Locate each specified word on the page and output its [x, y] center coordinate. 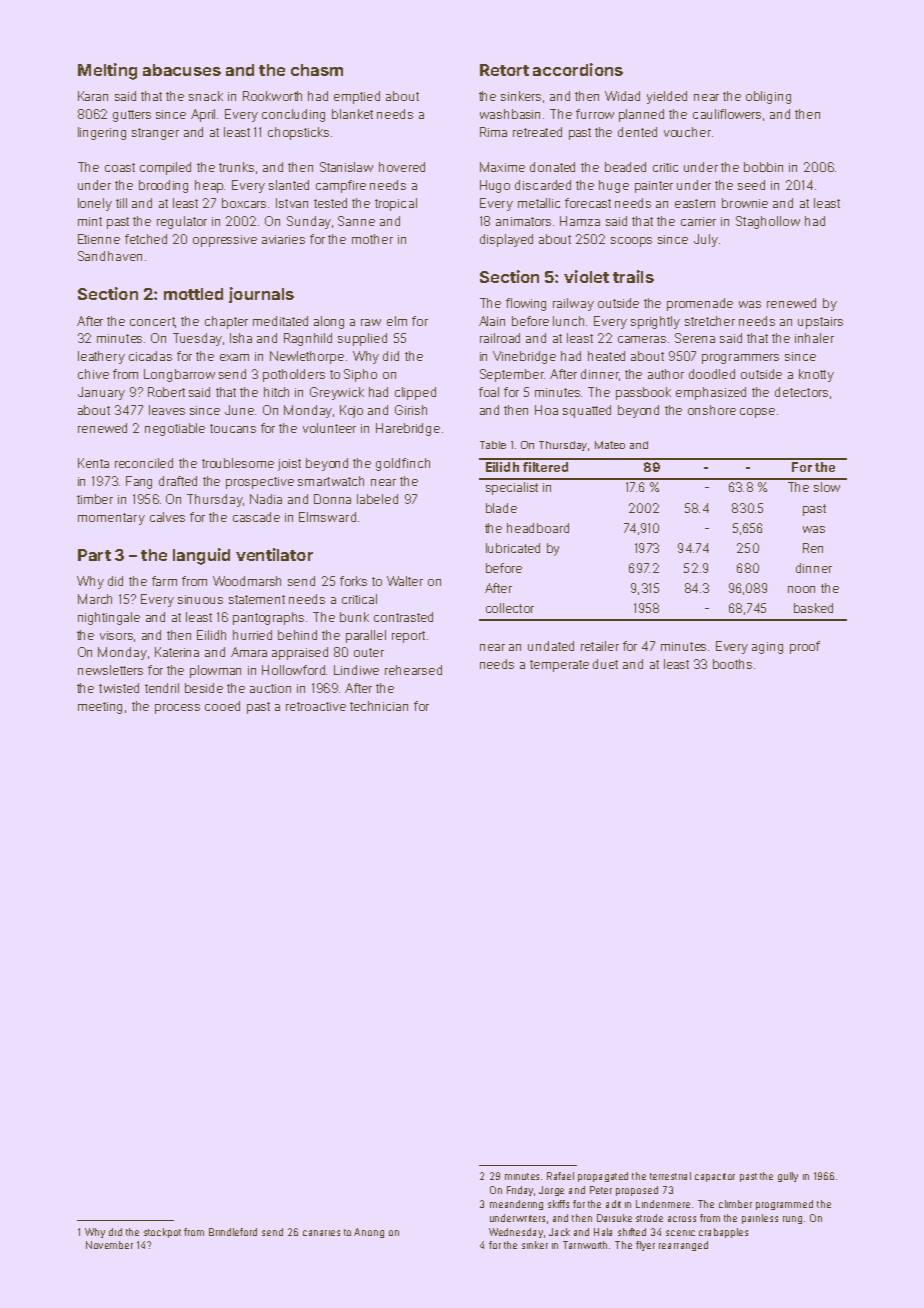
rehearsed [413, 670]
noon [801, 589]
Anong [369, 1233]
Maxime [502, 167]
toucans [233, 428]
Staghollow [768, 222]
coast [120, 167]
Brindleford [233, 1232]
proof [805, 647]
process [177, 709]
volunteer [329, 428]
